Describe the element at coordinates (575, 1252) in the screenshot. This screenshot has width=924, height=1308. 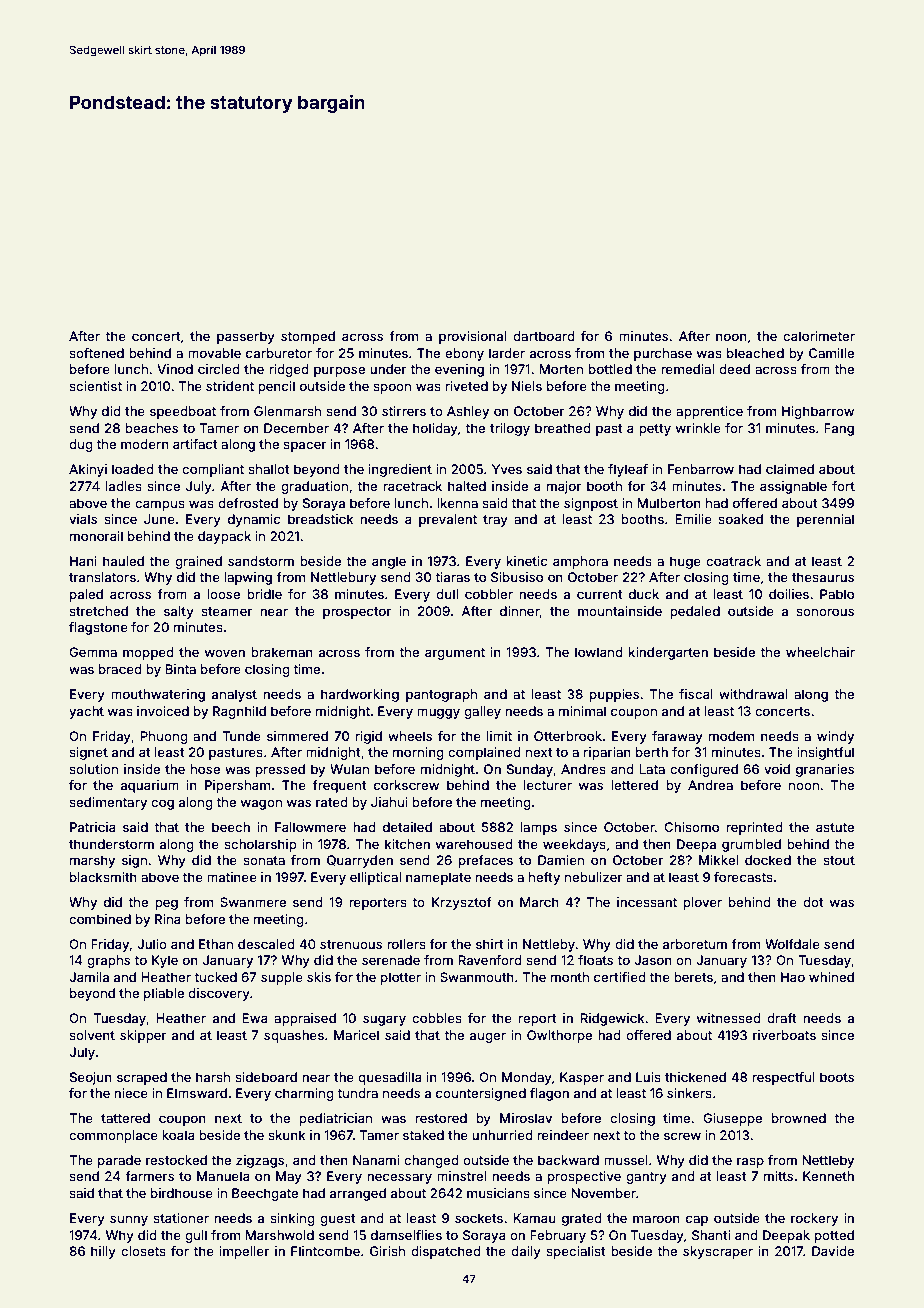
I see `specialist` at that location.
